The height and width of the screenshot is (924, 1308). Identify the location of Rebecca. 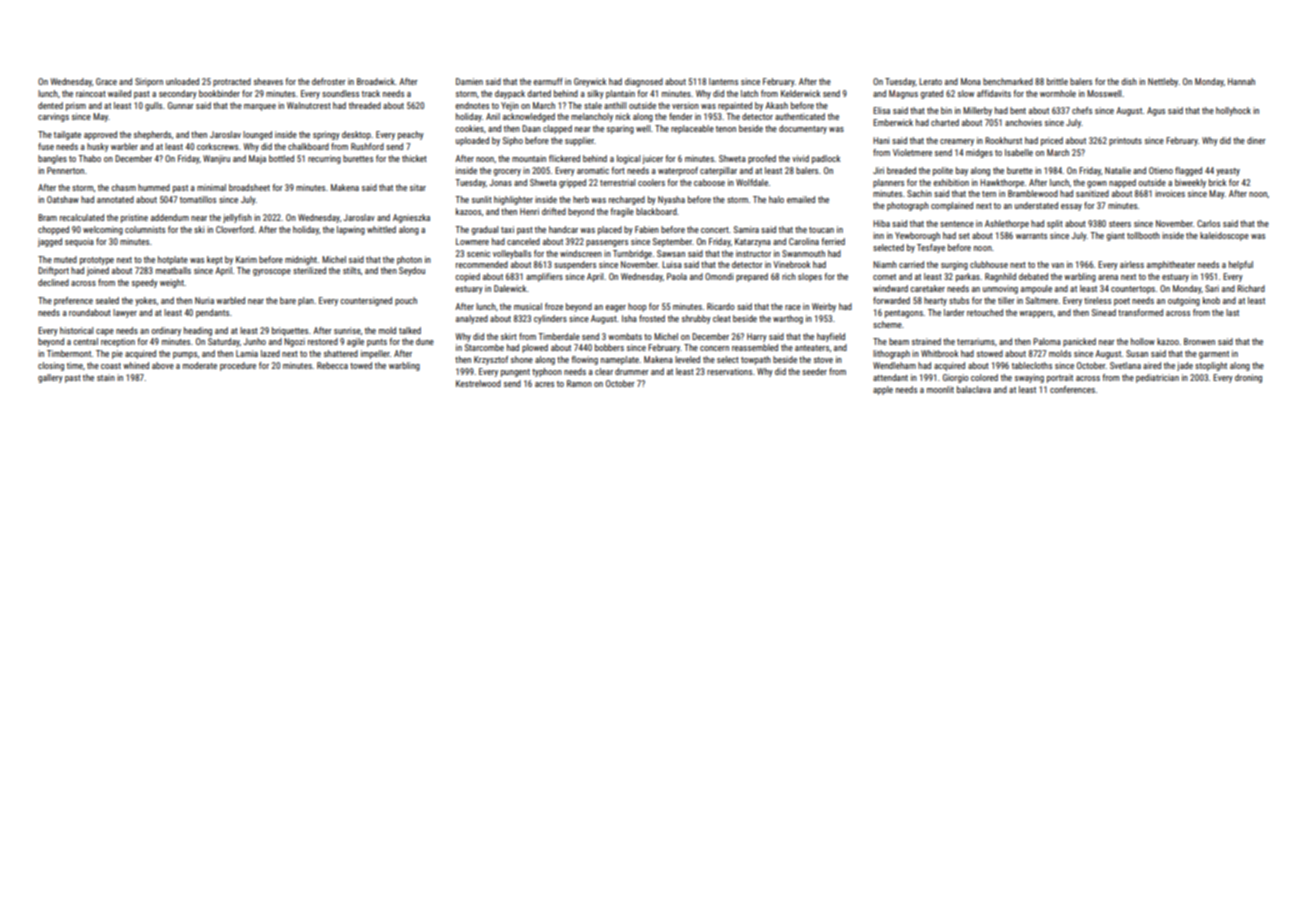
(332, 365).
